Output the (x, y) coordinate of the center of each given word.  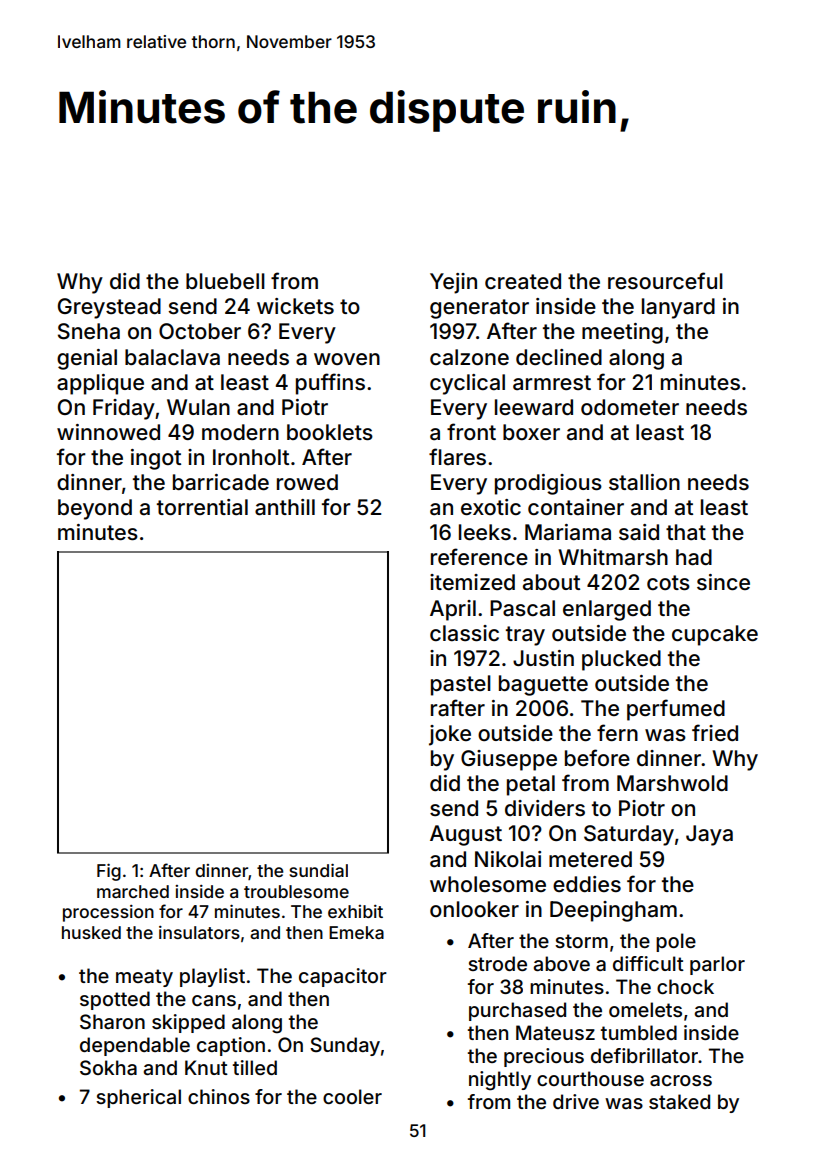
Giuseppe (509, 760)
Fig (109, 872)
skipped (188, 1023)
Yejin (453, 283)
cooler (352, 1096)
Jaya (709, 835)
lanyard (678, 308)
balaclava (172, 357)
